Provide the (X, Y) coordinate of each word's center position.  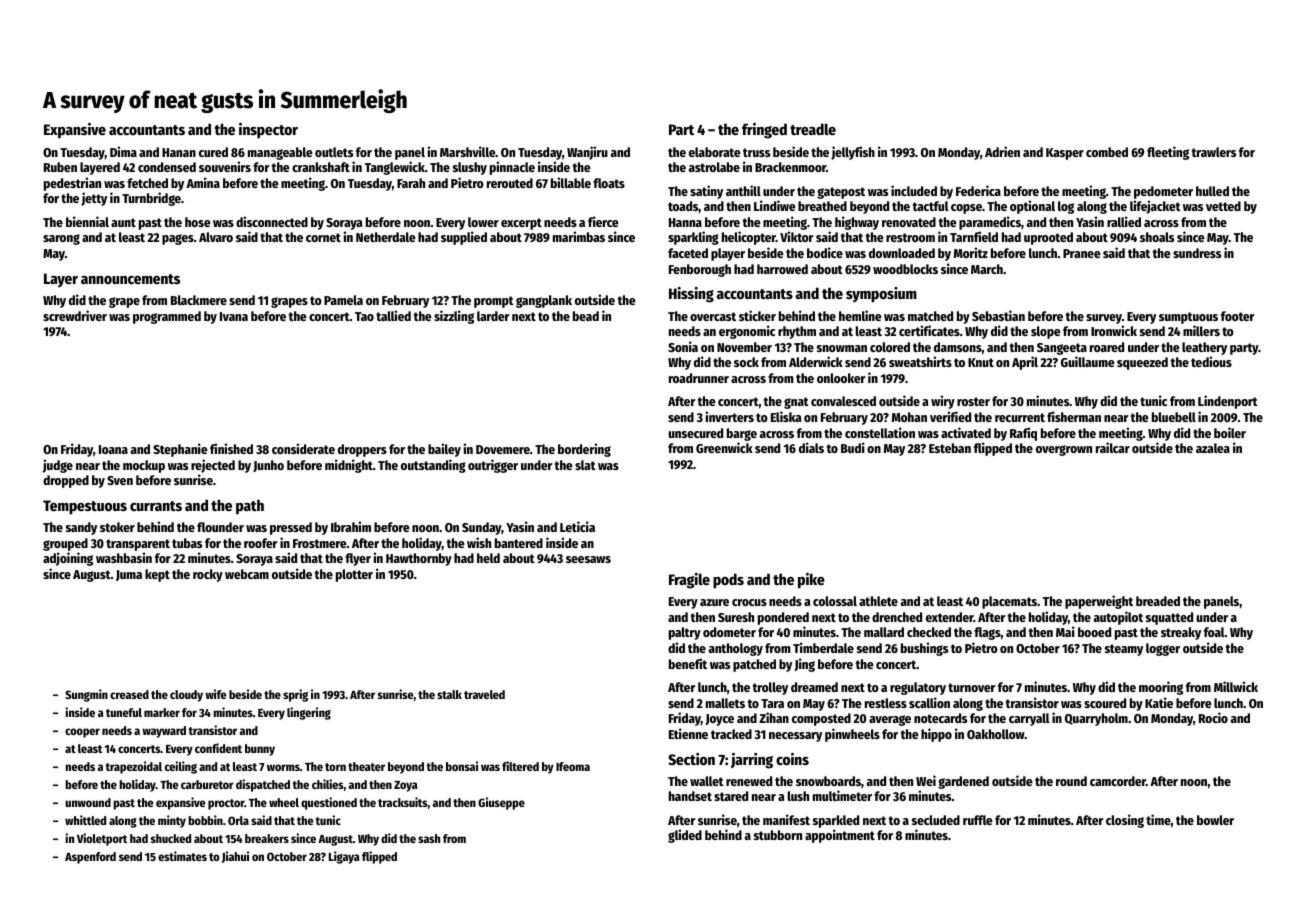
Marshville (468, 151)
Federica (978, 190)
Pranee (1082, 253)
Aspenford (90, 858)
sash (429, 838)
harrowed (782, 269)
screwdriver (75, 315)
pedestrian (72, 184)
